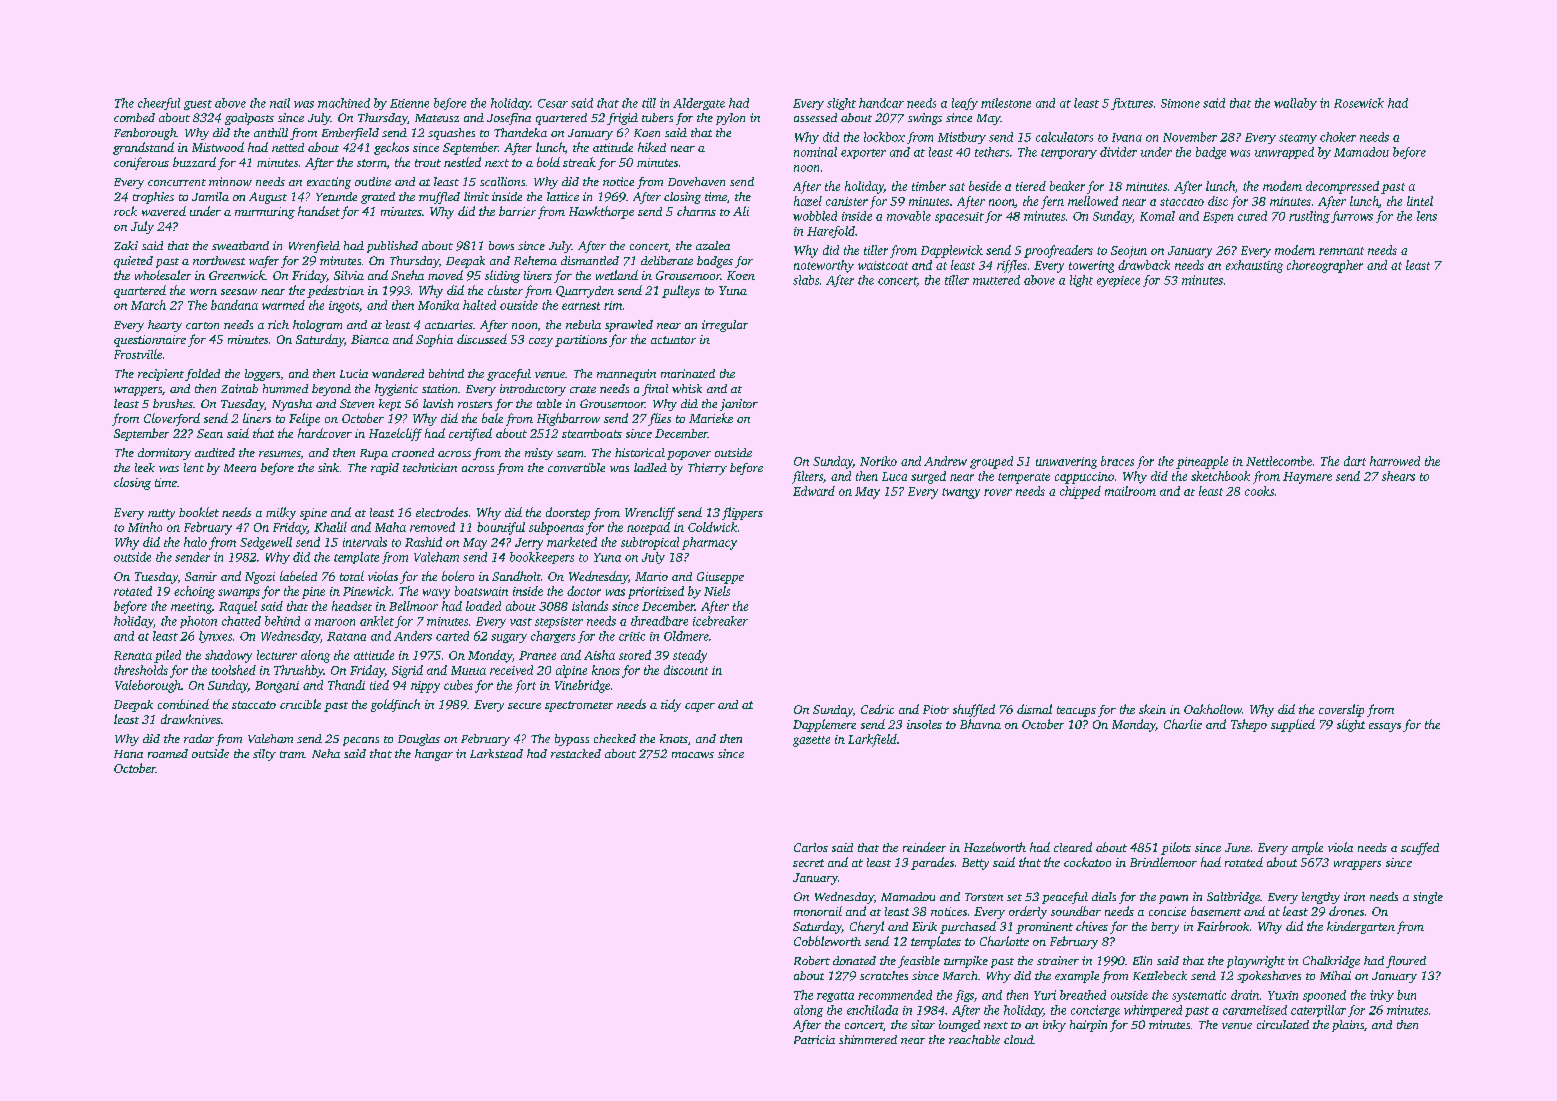  Describe the element at coordinates (814, 1039) in the screenshot. I see `Patricia` at that location.
